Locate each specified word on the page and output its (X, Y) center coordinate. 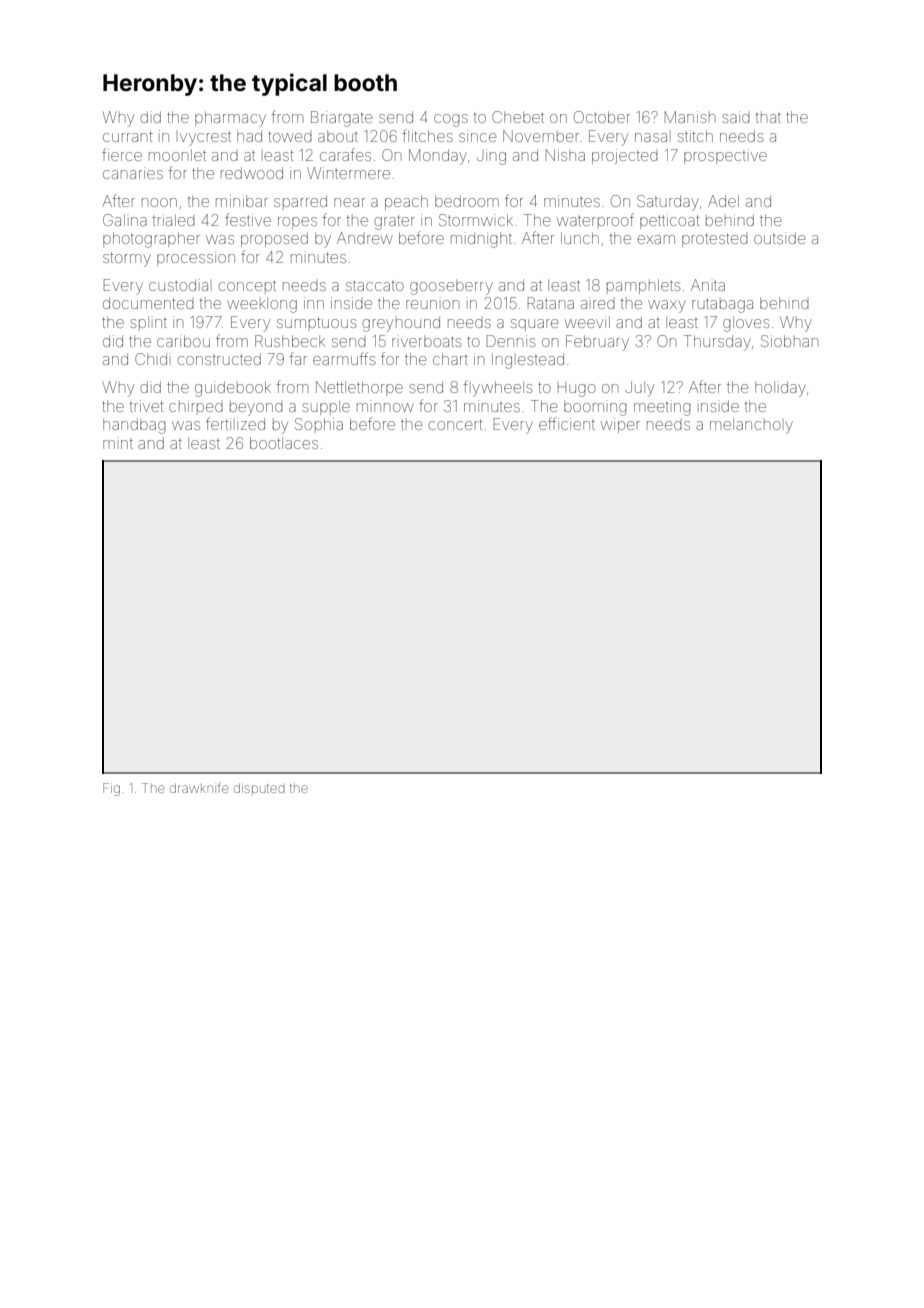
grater (394, 222)
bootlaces (284, 443)
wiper (620, 425)
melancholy (751, 426)
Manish (690, 117)
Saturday (668, 203)
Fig (111, 789)
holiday (780, 389)
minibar (242, 201)
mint (118, 443)
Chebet (518, 117)
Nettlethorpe (359, 388)
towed (290, 136)
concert (455, 424)
